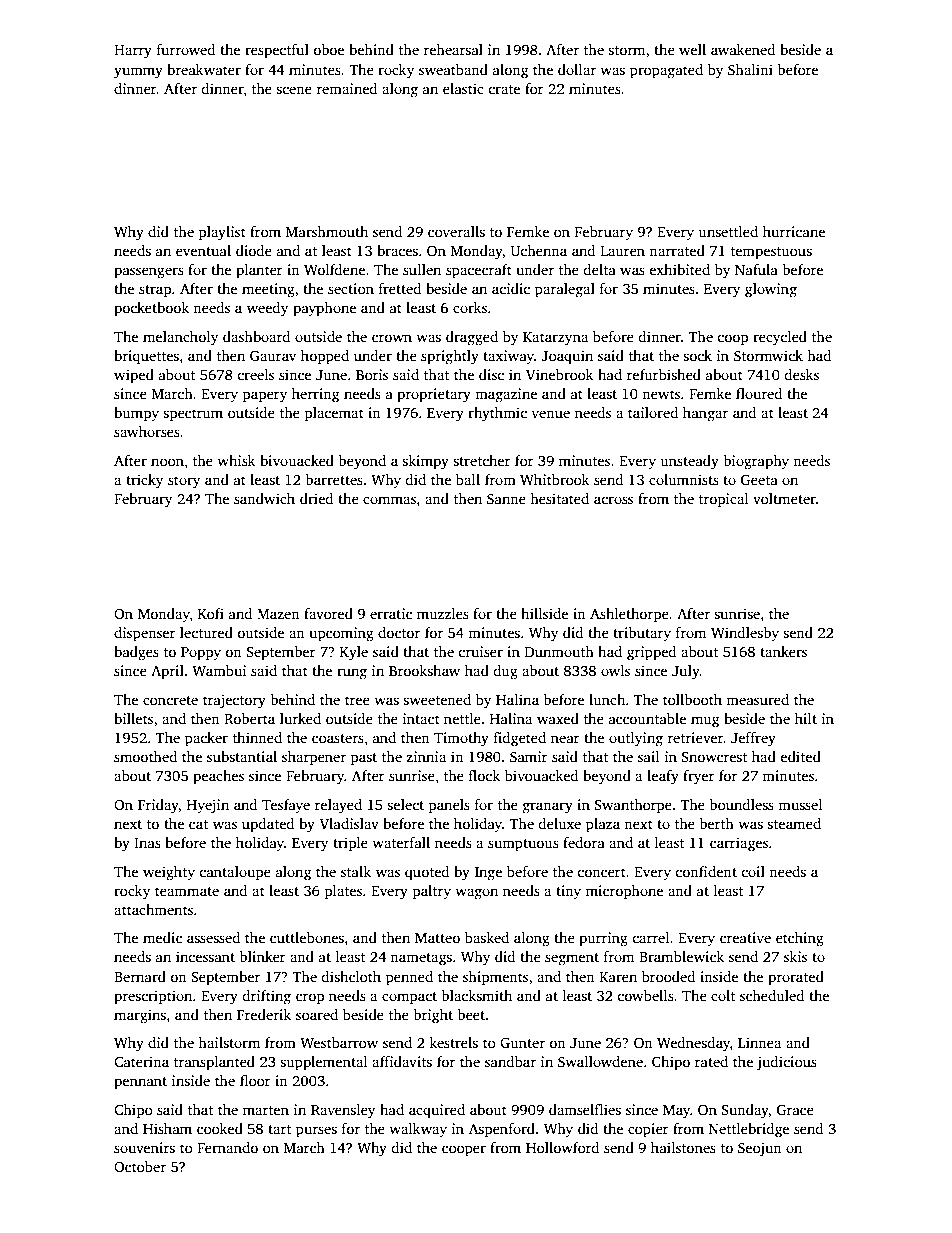  I want to click on unsettled, so click(728, 231).
